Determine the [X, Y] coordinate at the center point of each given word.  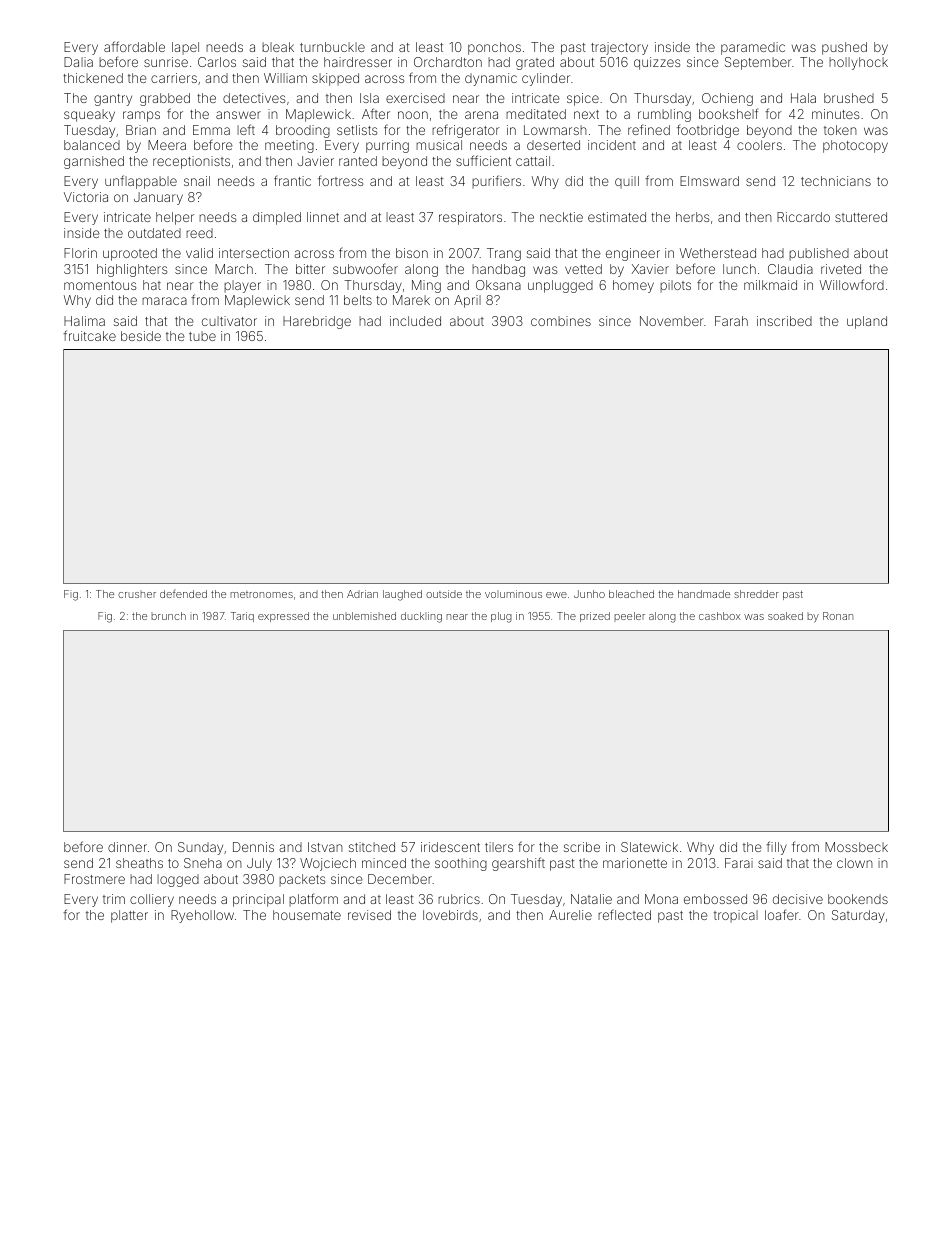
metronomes [261, 594]
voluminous [513, 594]
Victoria [86, 197]
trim [114, 899]
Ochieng [727, 99]
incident [612, 145]
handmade [704, 594]
